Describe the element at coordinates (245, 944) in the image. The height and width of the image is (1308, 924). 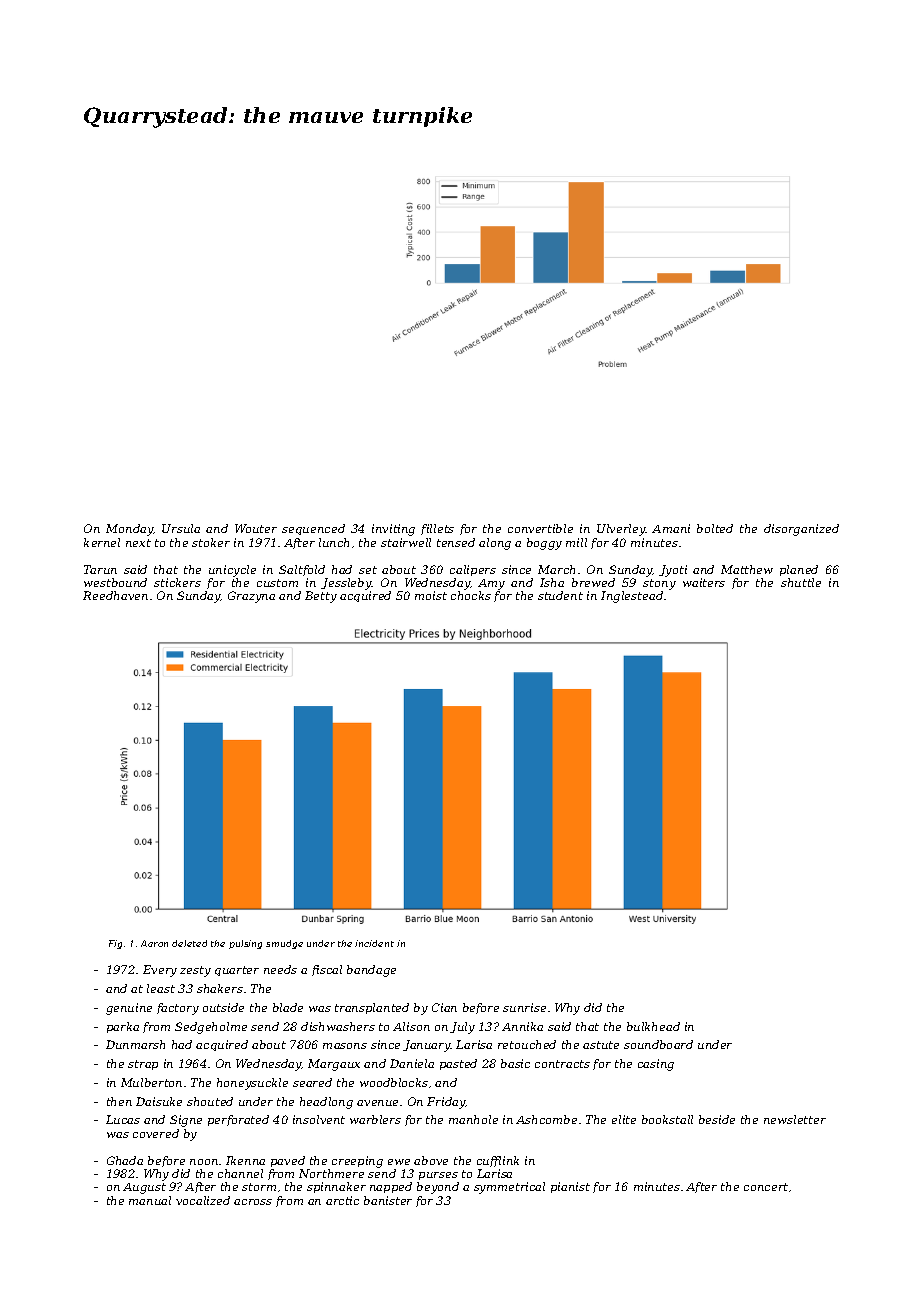
I see `pulsing` at that location.
